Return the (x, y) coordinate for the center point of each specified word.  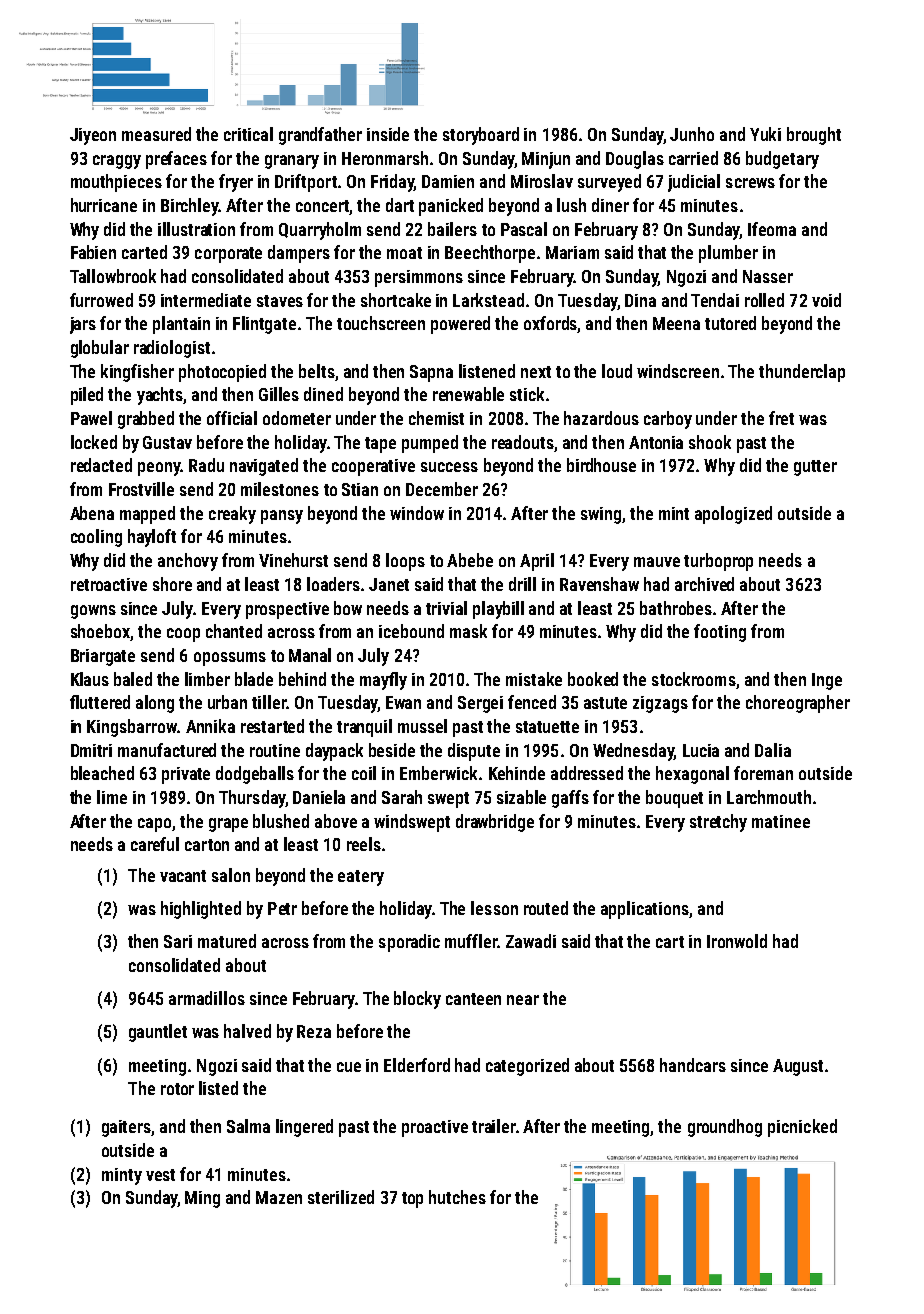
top (412, 1200)
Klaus (90, 679)
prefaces (176, 160)
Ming (202, 1199)
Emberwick (438, 773)
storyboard (481, 136)
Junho (692, 134)
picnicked (802, 1128)
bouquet (674, 799)
